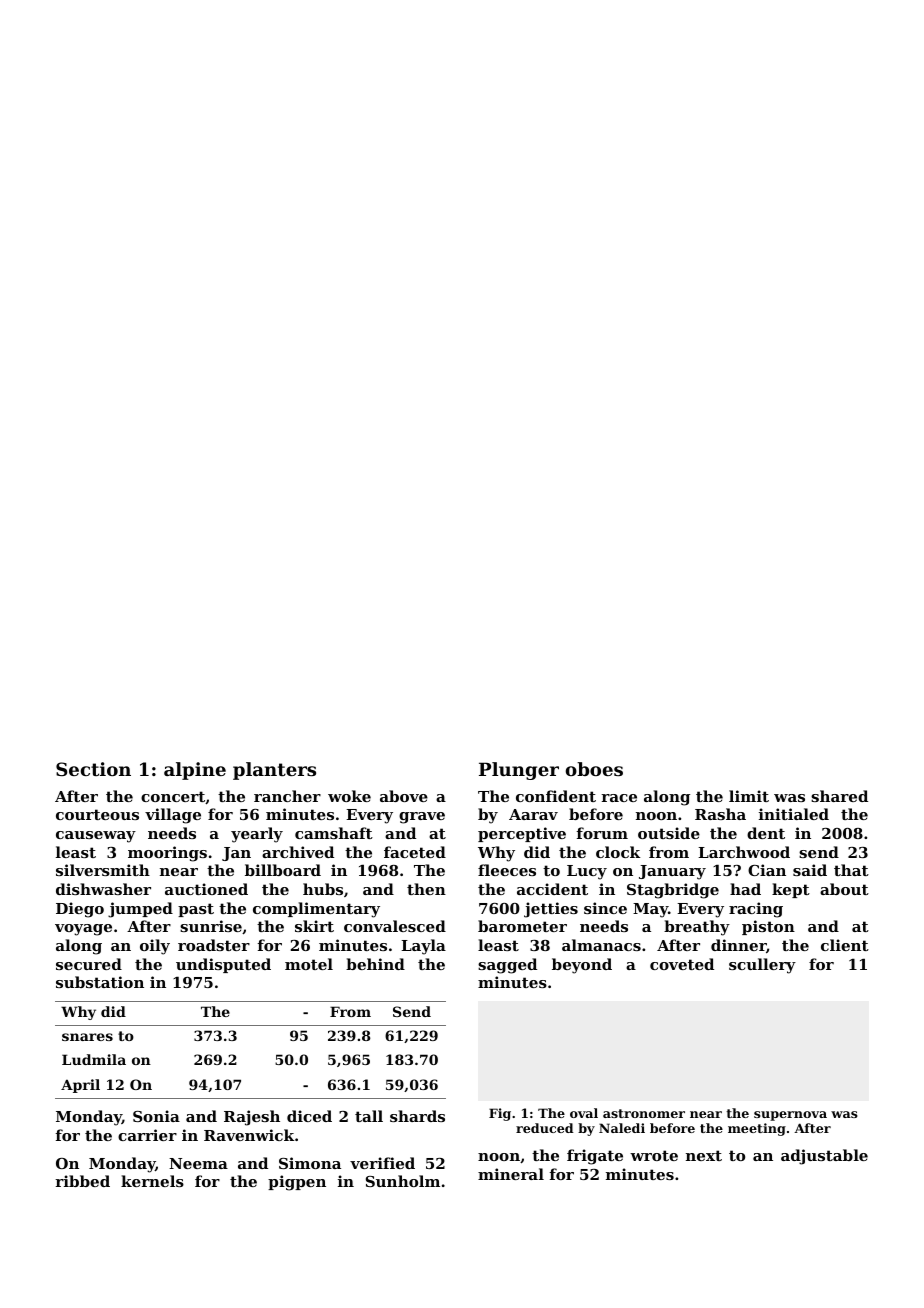 The width and height of the screenshot is (924, 1308). Describe the element at coordinates (511, 1174) in the screenshot. I see `mineral` at that location.
